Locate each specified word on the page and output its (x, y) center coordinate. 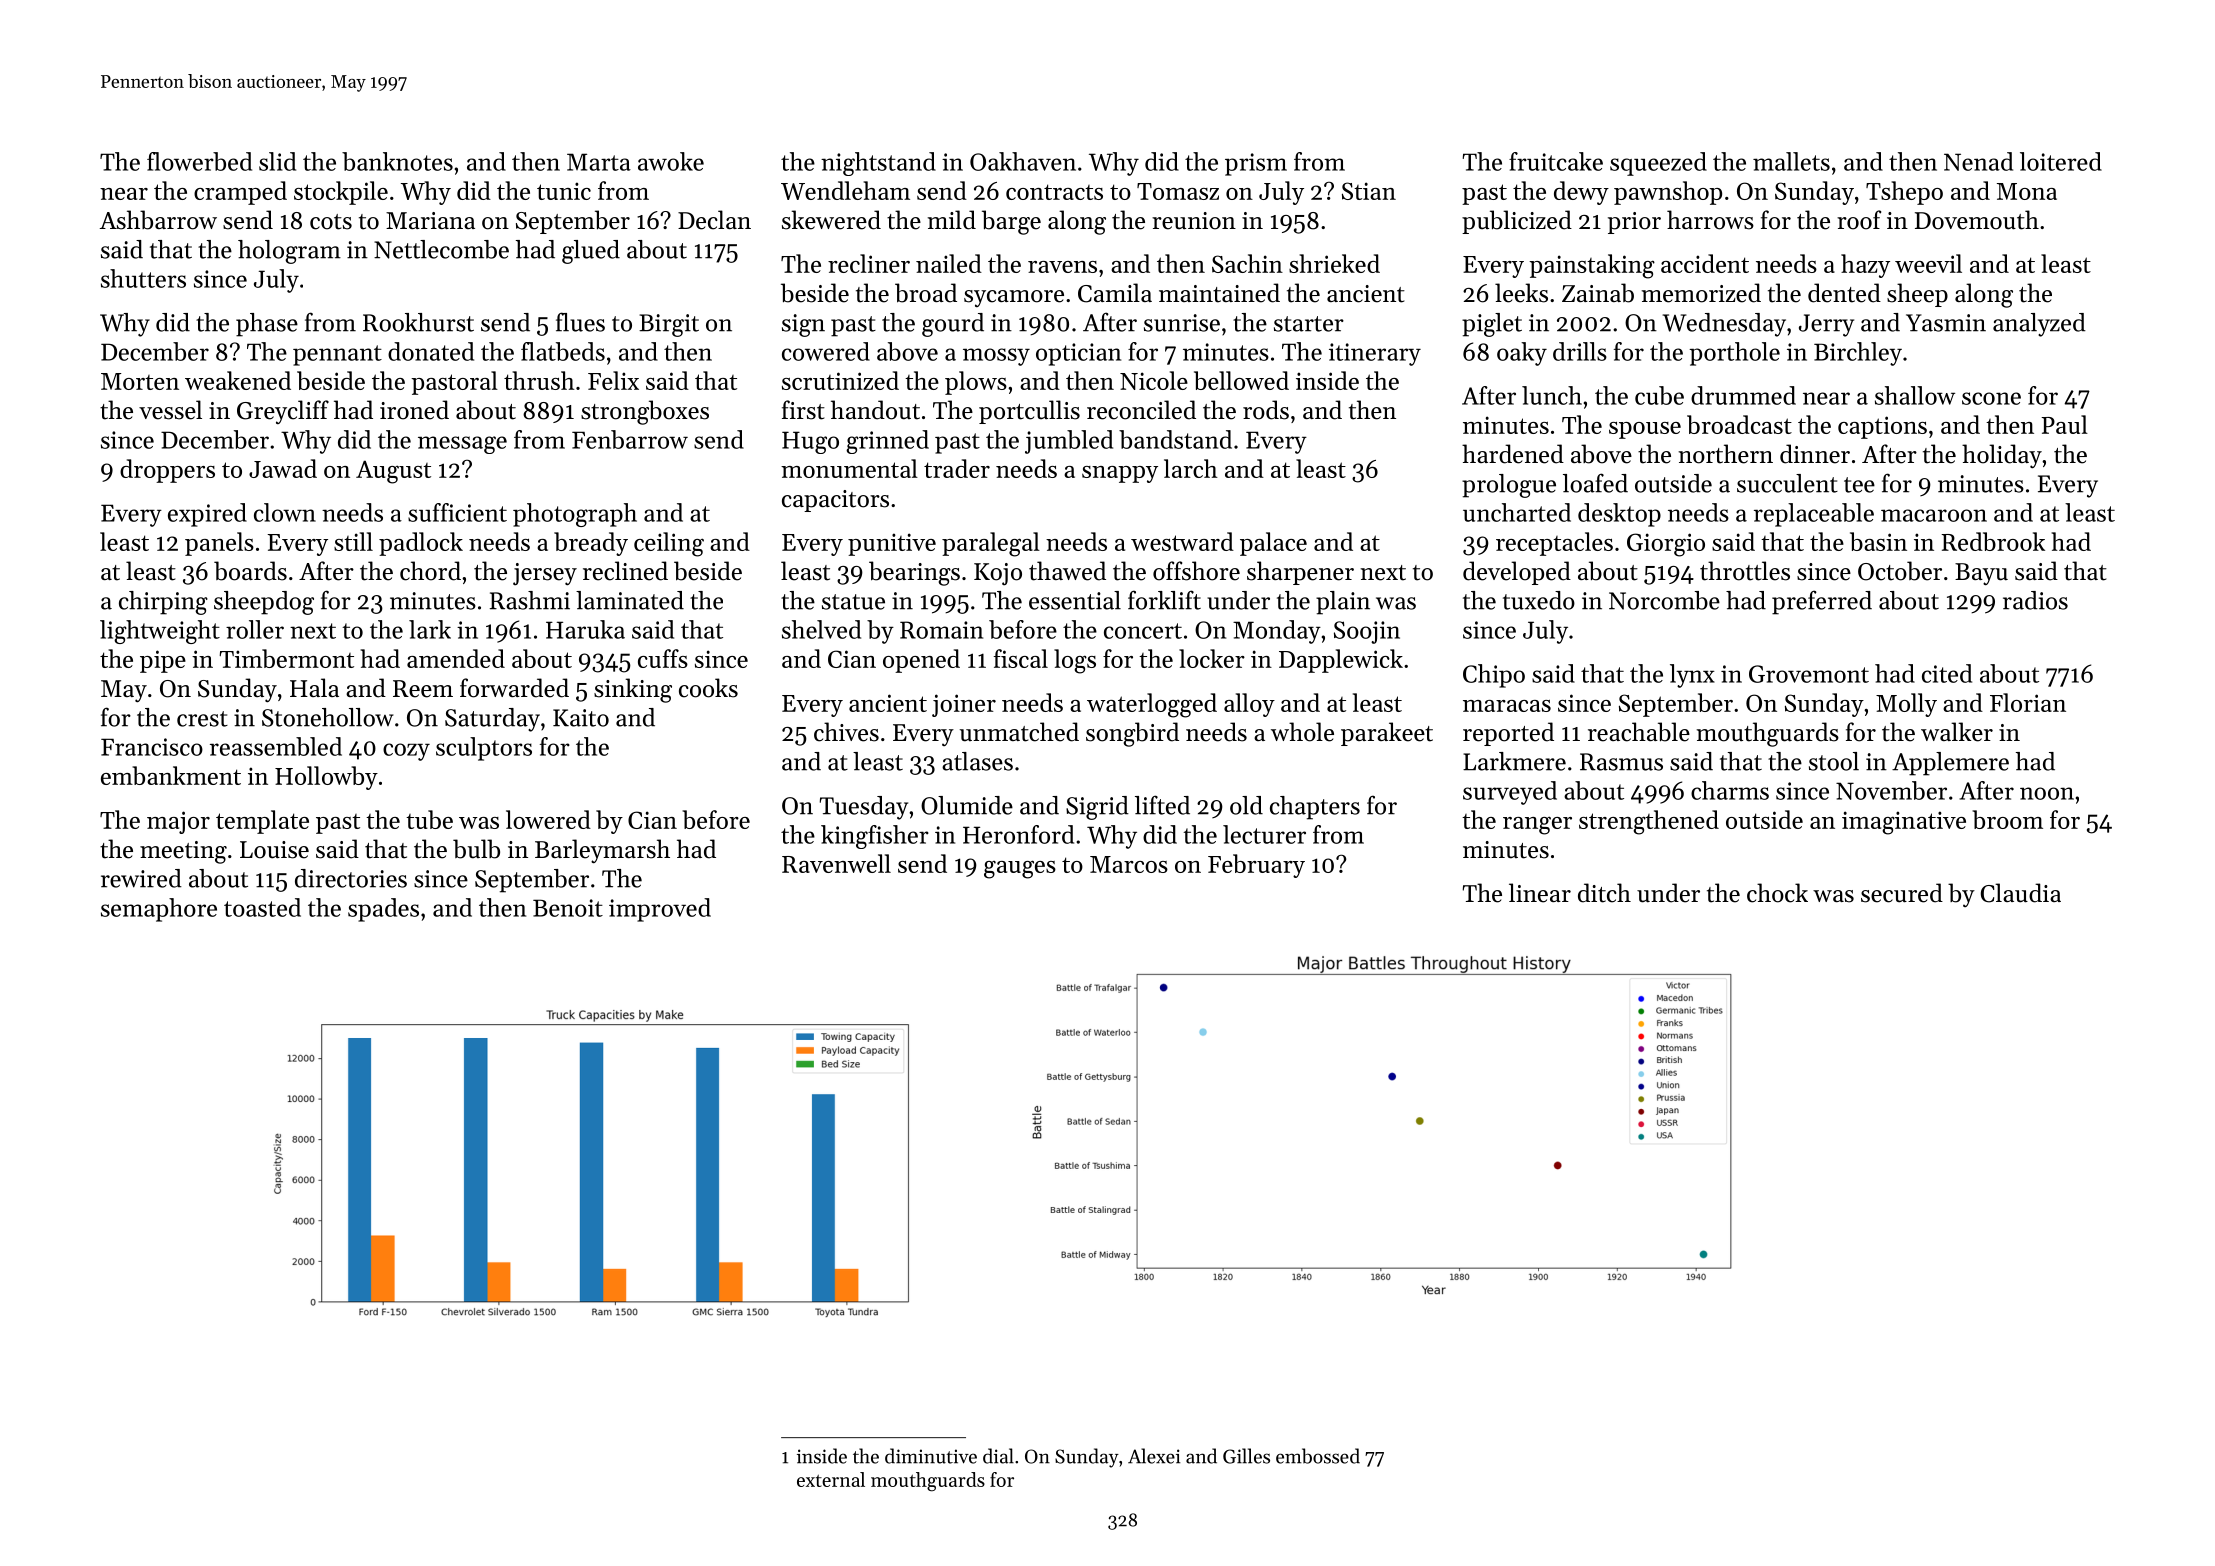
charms (1730, 790)
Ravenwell (836, 863)
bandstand (1175, 439)
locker (1212, 658)
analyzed (2039, 325)
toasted (262, 907)
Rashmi (530, 600)
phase (267, 325)
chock (1777, 893)
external (831, 1479)
